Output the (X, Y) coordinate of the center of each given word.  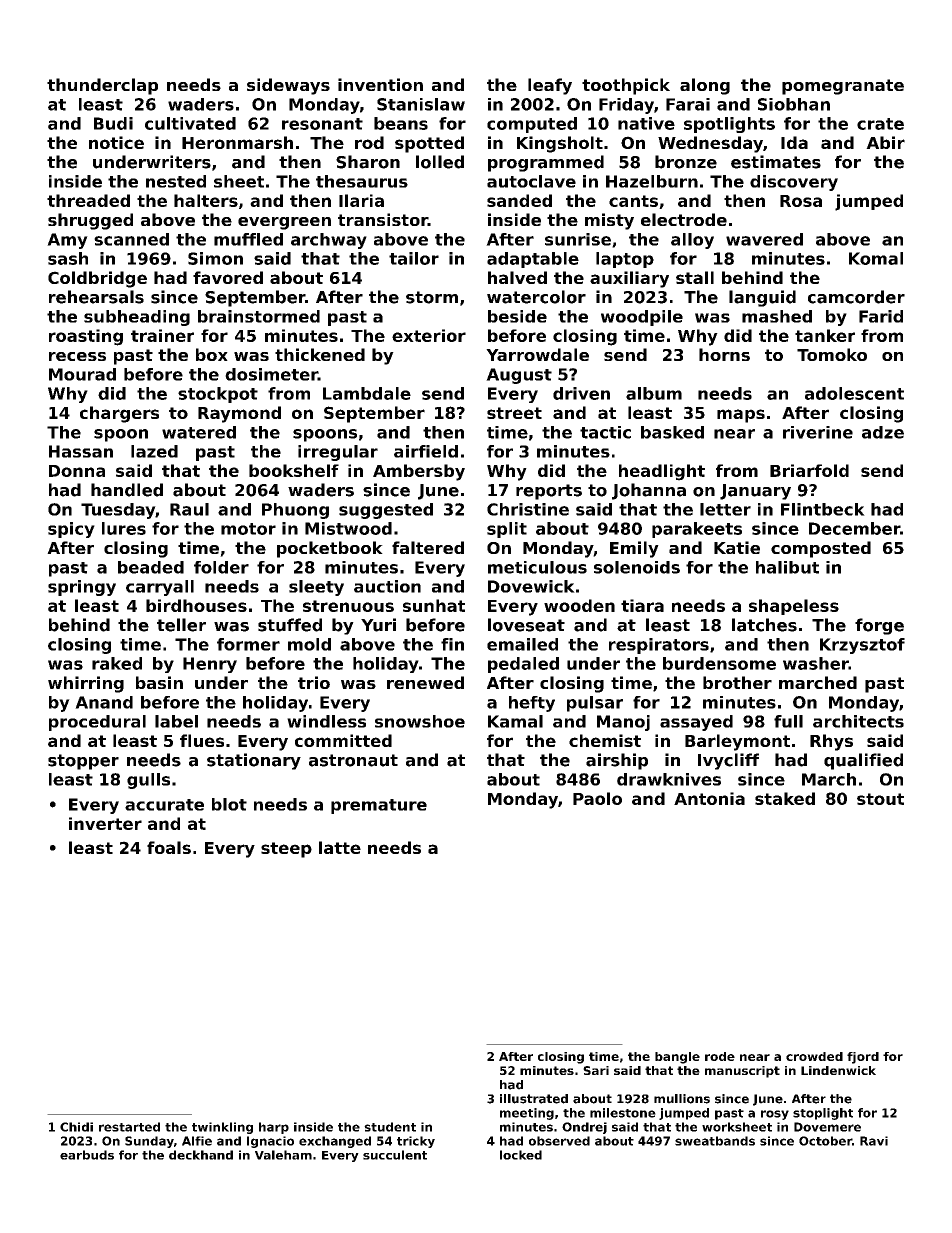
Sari (596, 1070)
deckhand (201, 1155)
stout (880, 799)
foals (169, 847)
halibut (787, 567)
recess (77, 356)
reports (549, 492)
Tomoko (832, 354)
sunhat (434, 605)
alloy (692, 241)
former (248, 644)
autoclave (531, 181)
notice (116, 142)
